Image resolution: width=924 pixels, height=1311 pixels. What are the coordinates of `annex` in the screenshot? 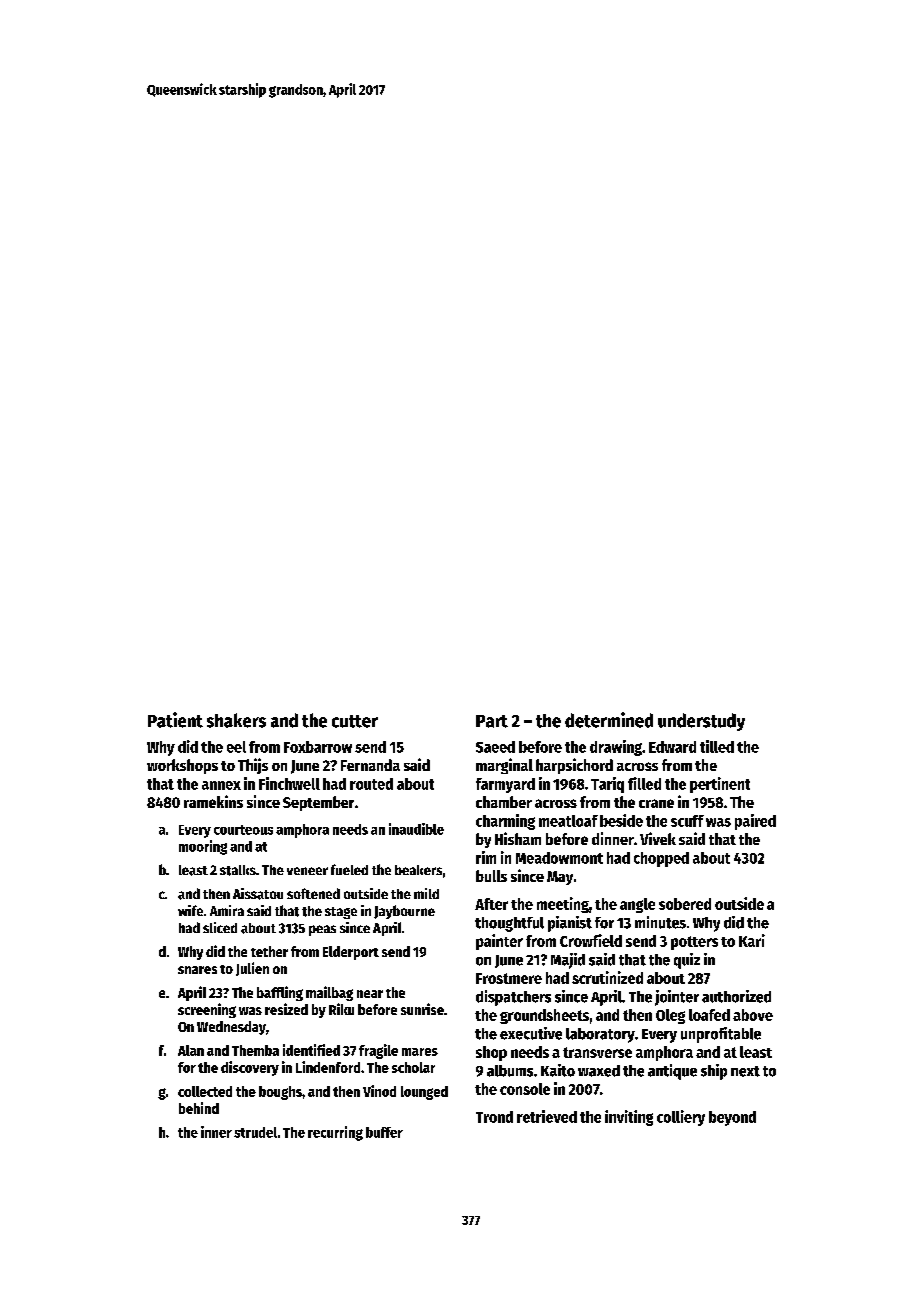 It's located at (221, 785).
